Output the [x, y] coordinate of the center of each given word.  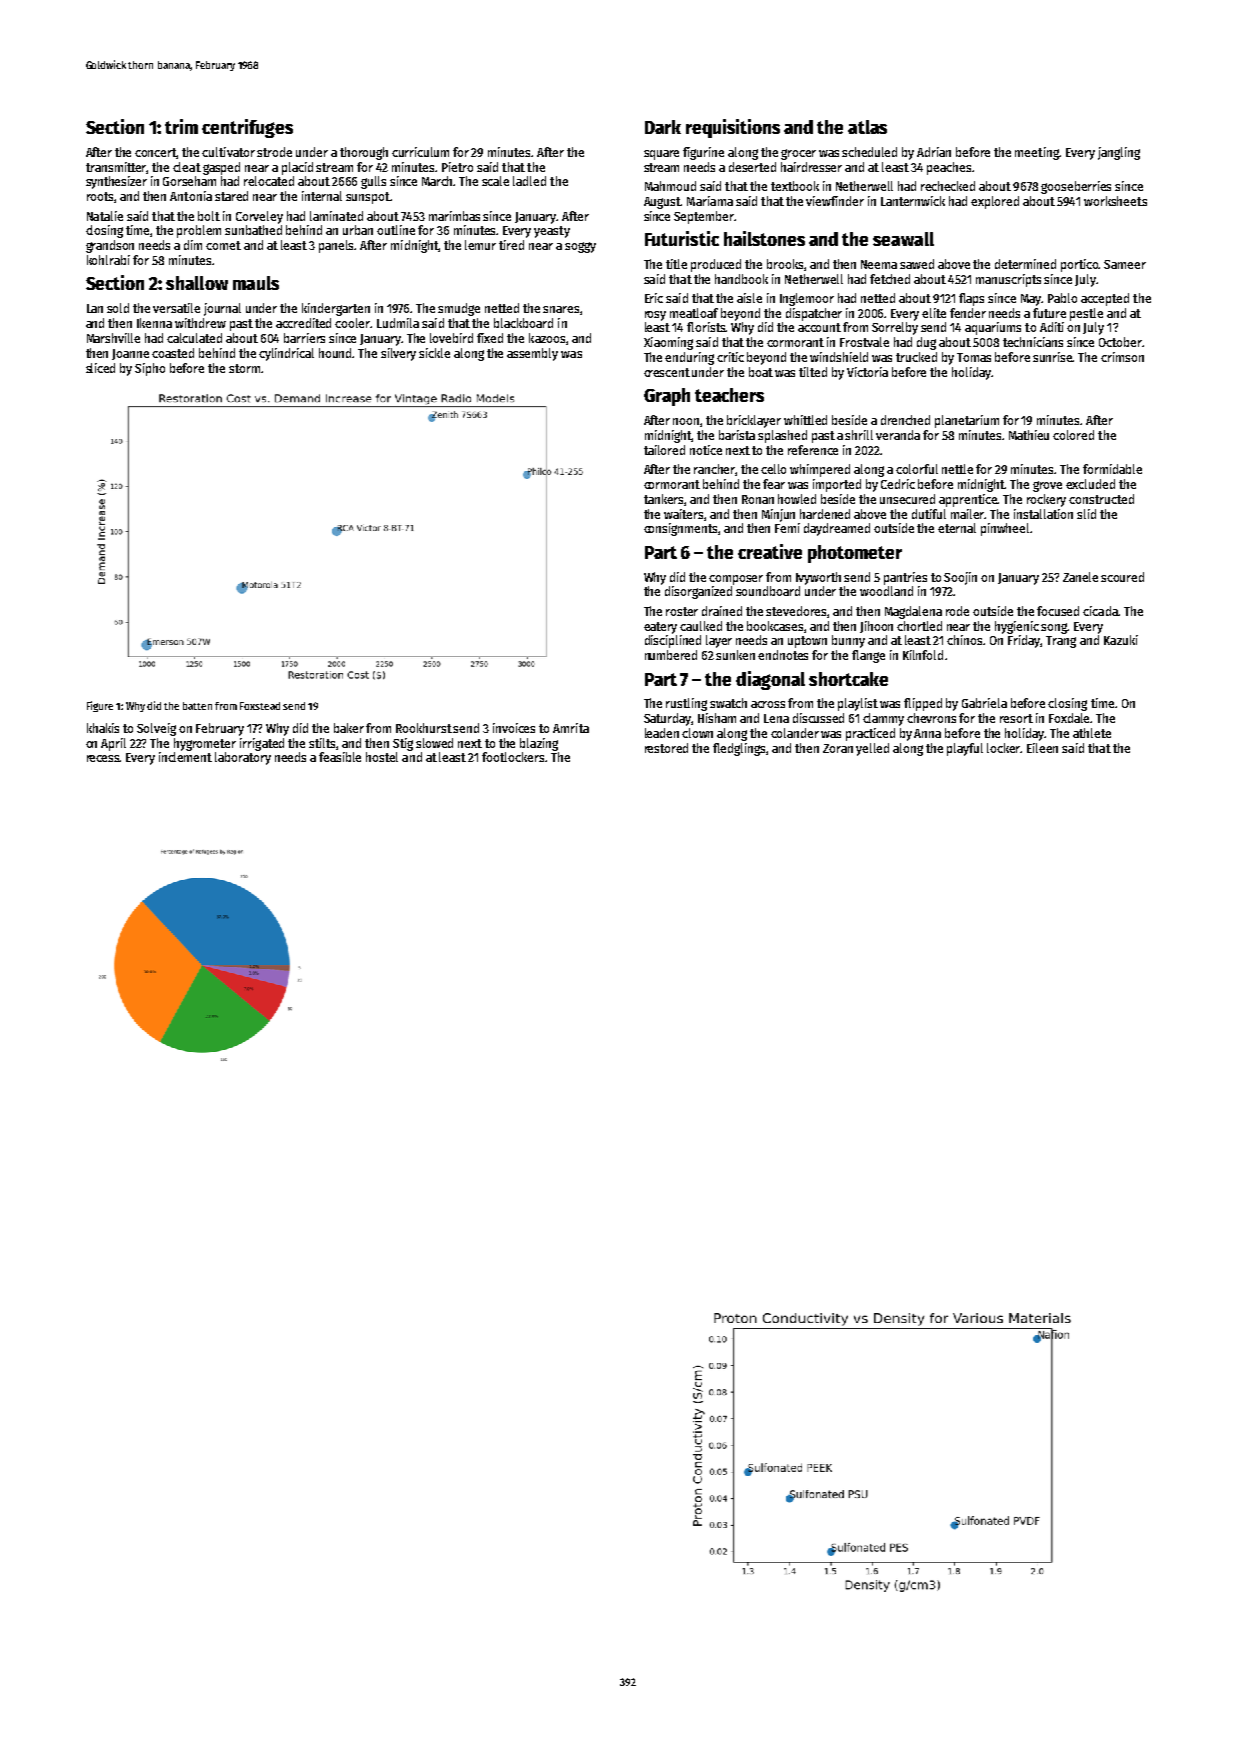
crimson [1122, 357]
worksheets [1115, 201]
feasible [340, 757]
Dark [663, 127]
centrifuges [247, 128]
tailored [664, 450]
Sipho [150, 369]
